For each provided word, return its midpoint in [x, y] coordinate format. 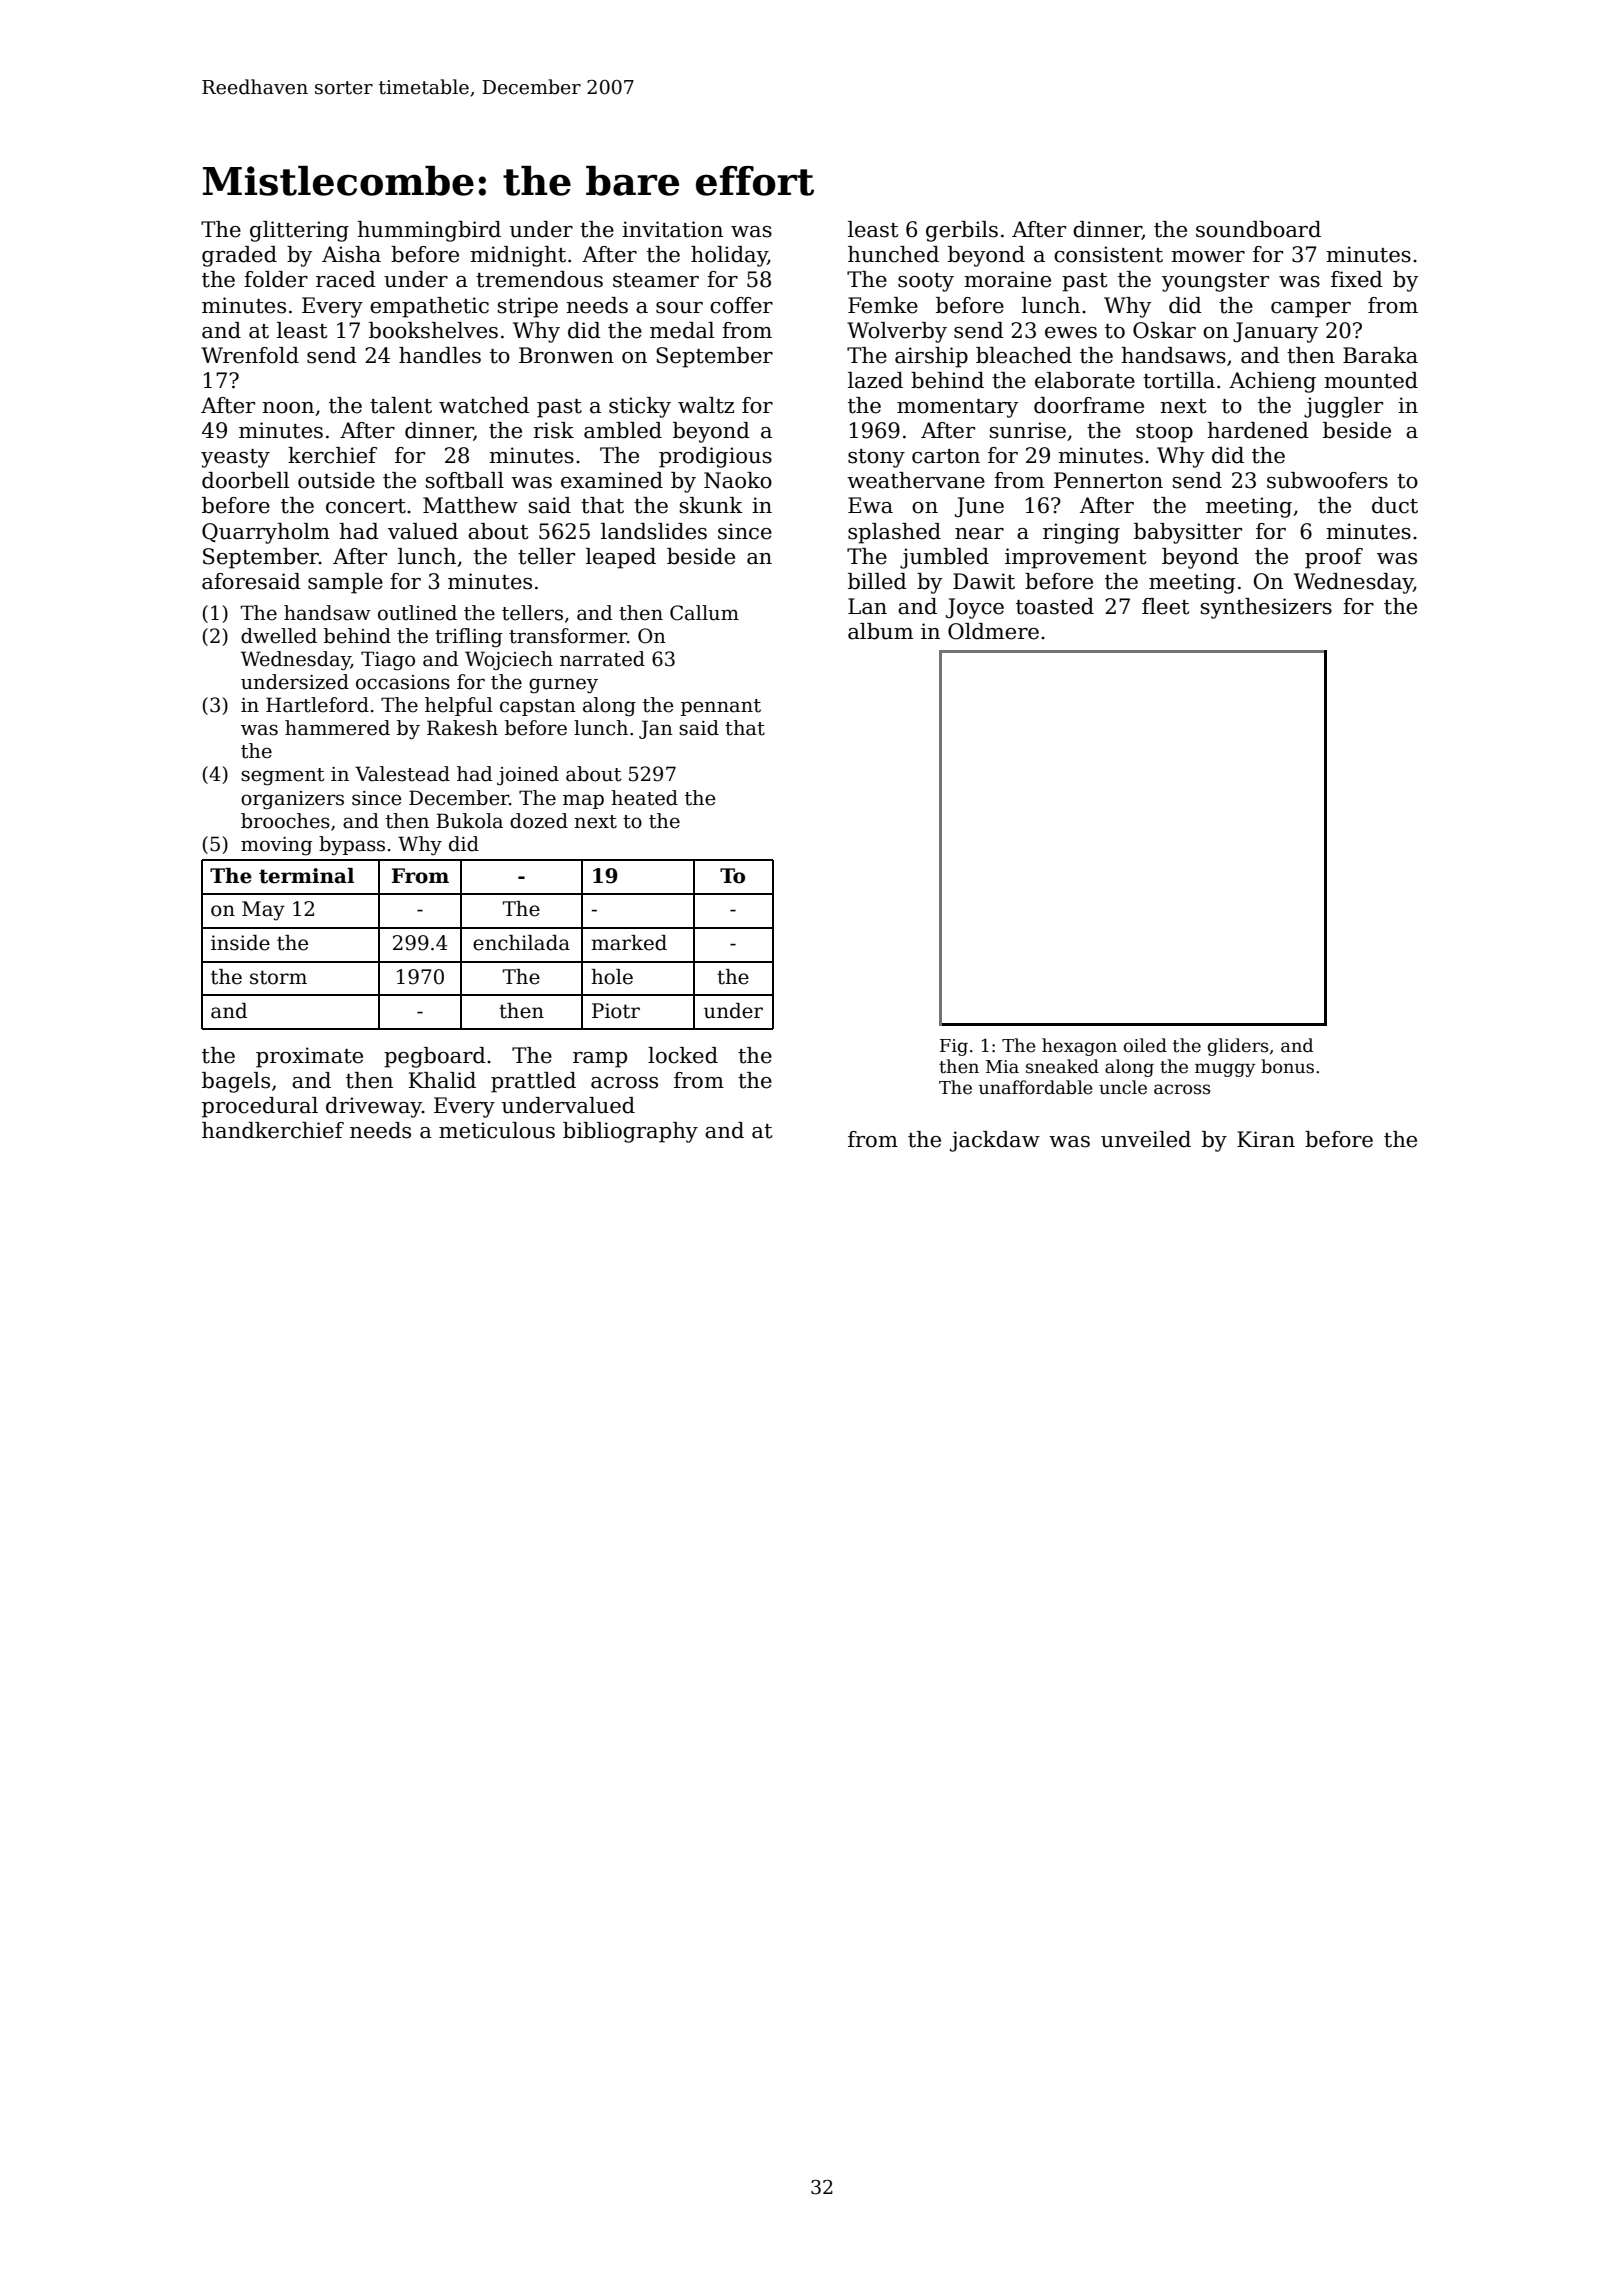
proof [1334, 558]
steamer [656, 280]
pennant [721, 707]
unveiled [1146, 1139]
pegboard [435, 1057]
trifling [469, 638]
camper [1311, 310]
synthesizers [1266, 608]
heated [644, 798]
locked [683, 1055]
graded [239, 256]
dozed [539, 821]
